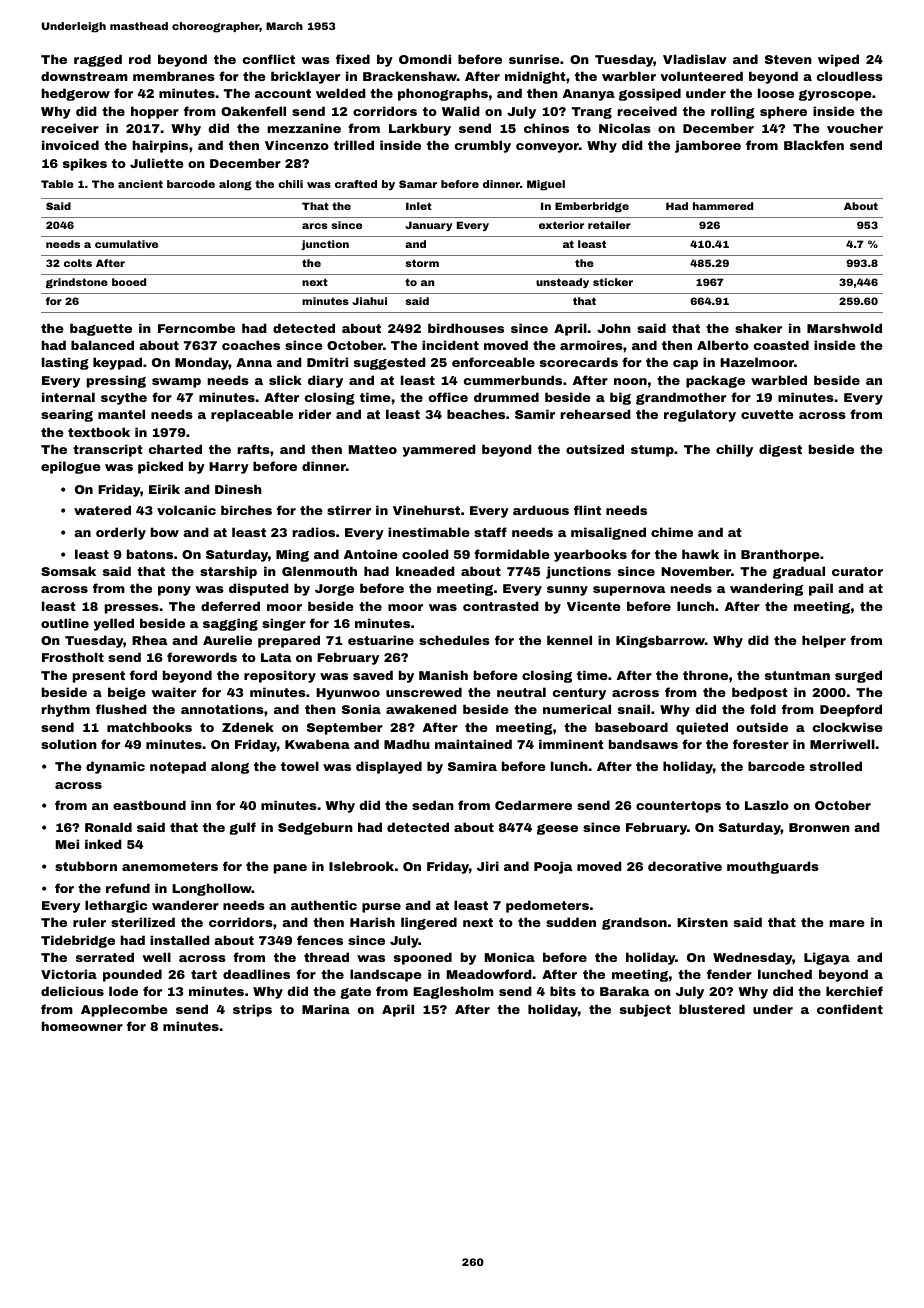  I want to click on Applecombe, so click(124, 1010).
